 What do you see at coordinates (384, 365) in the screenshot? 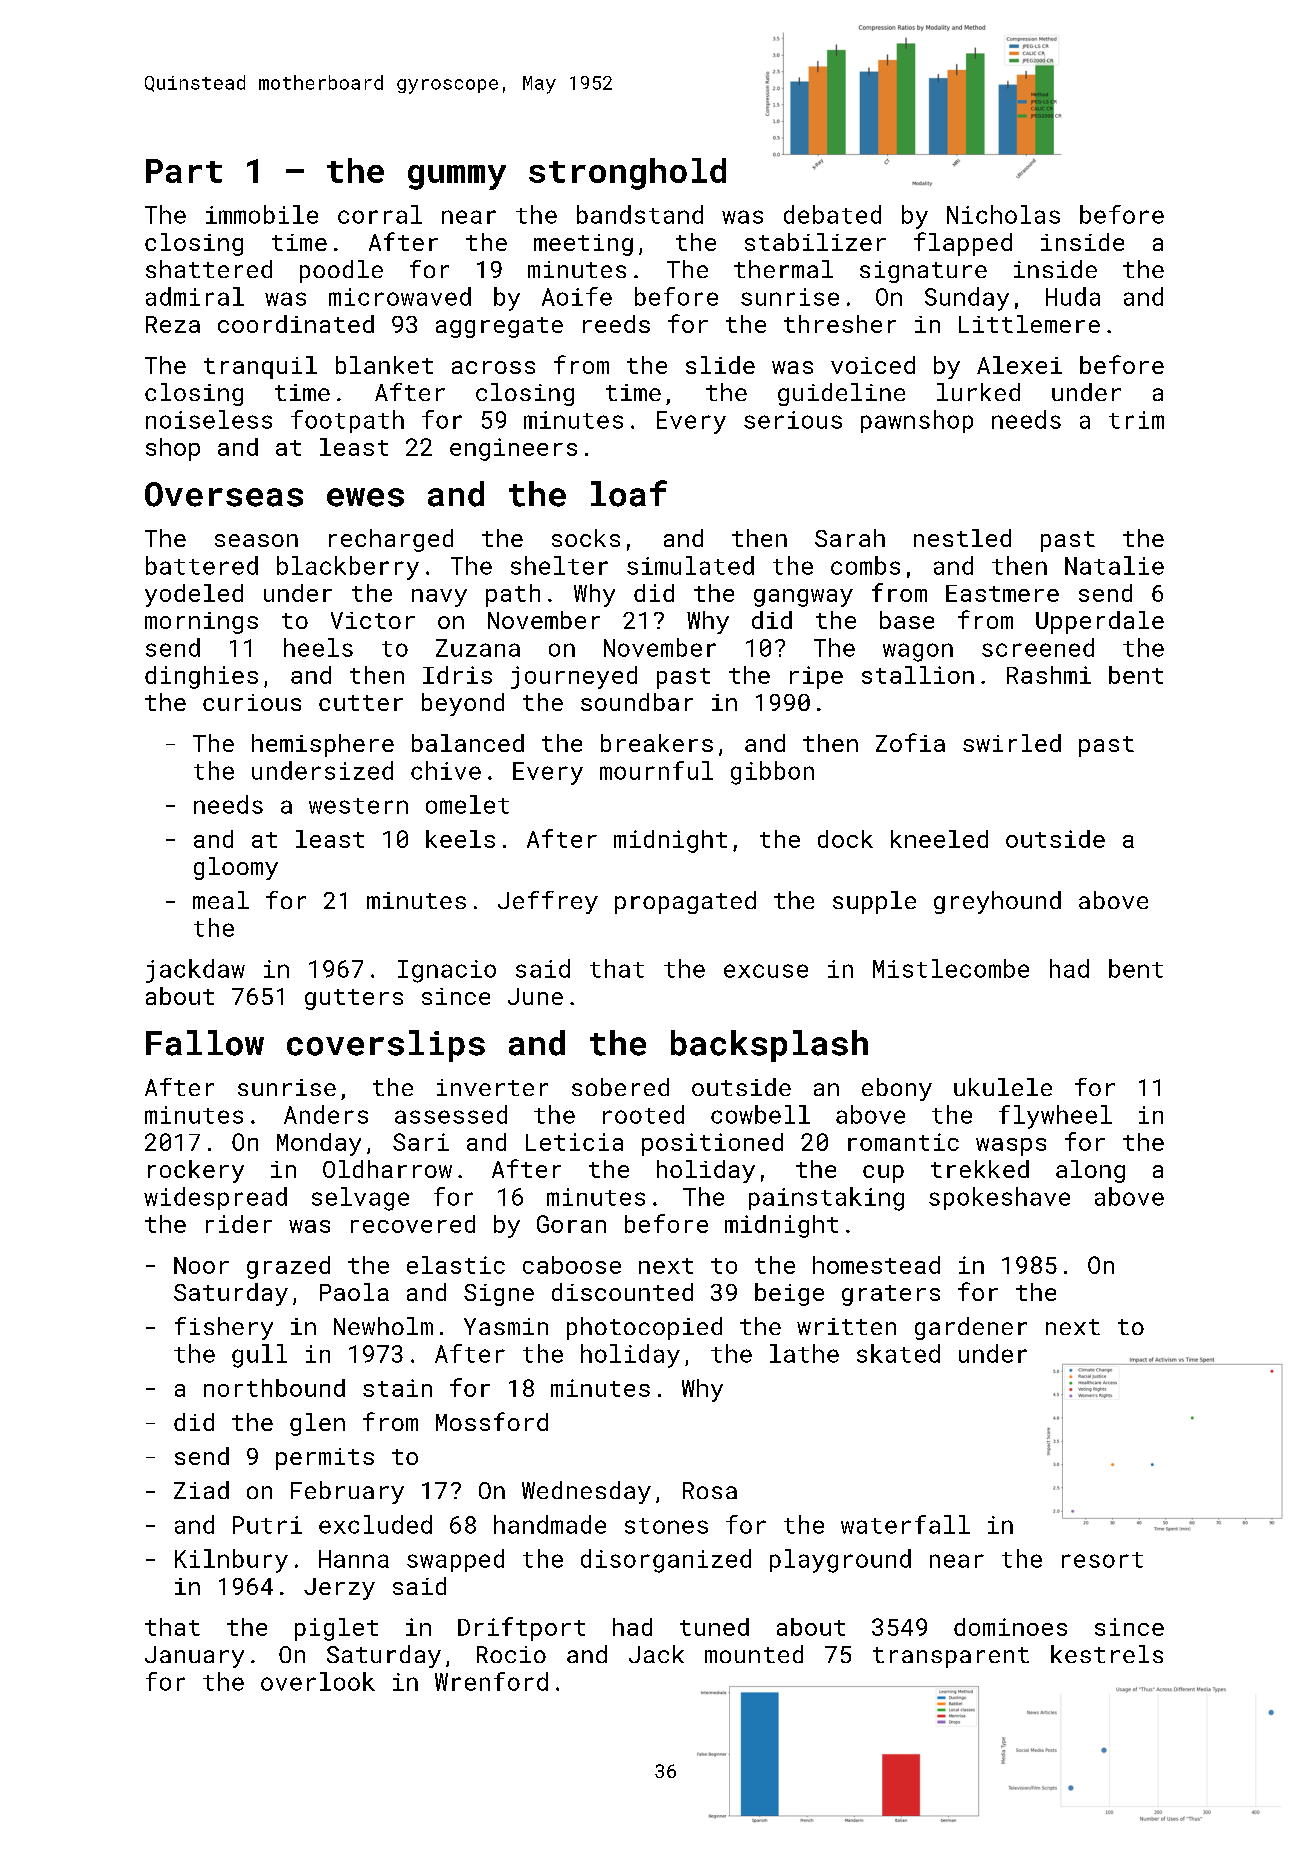
I see `blanket` at bounding box center [384, 365].
